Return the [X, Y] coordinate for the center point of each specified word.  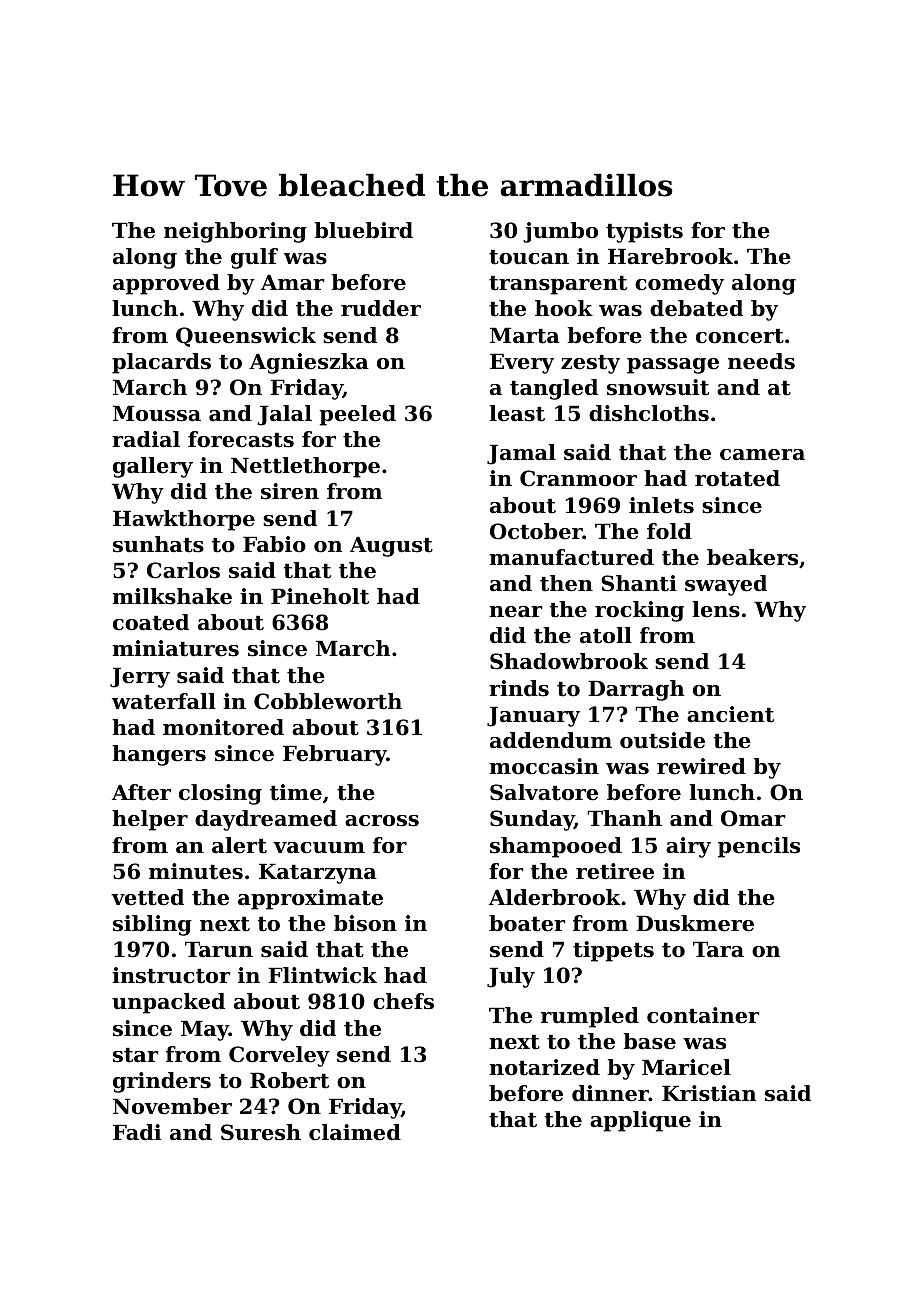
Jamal [521, 454]
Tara [718, 949]
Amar [292, 282]
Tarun [219, 949]
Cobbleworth [328, 701]
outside [662, 740]
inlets [661, 505]
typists [644, 232]
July [511, 977]
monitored [223, 727]
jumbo [560, 232]
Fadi [137, 1132]
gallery [153, 467]
